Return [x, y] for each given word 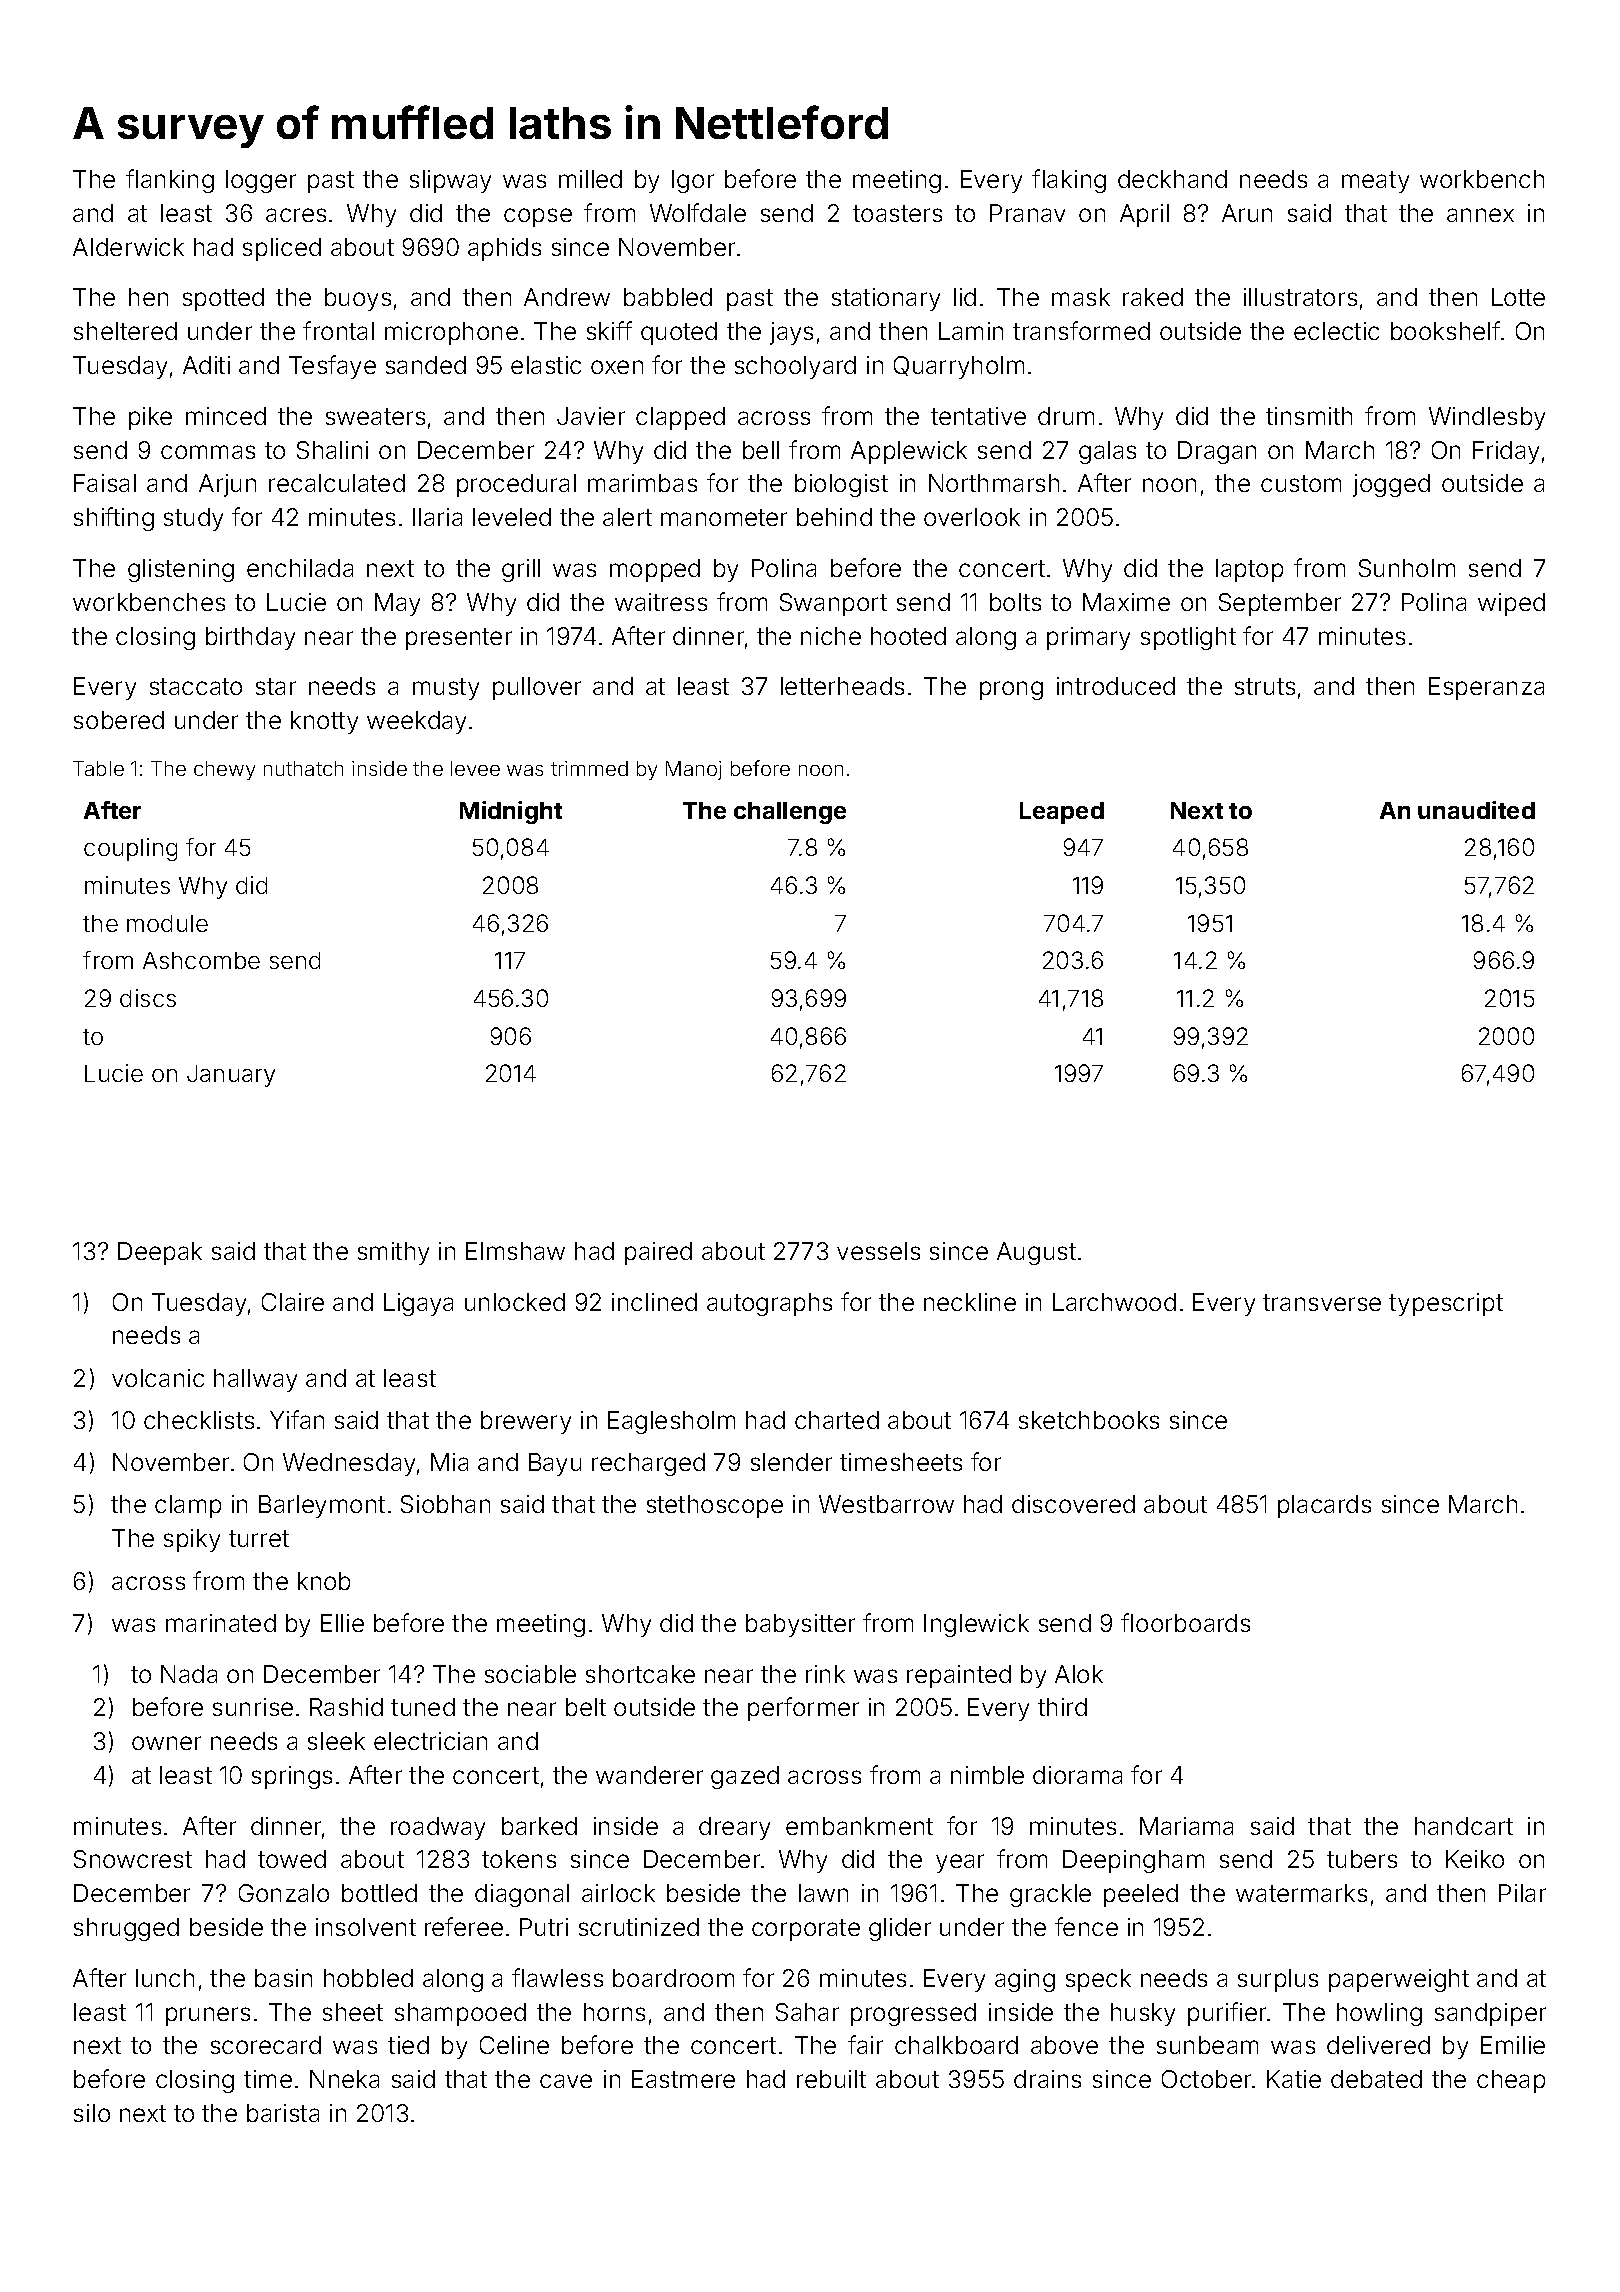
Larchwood [1114, 1302]
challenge [790, 813]
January [231, 1076]
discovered [1073, 1504]
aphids [504, 249]
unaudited [1476, 810]
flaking [1069, 181]
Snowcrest [133, 1859]
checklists [199, 1420]
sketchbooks [1089, 1420]
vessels [878, 1251]
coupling [130, 849]
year [960, 1863]
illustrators [1300, 297]
